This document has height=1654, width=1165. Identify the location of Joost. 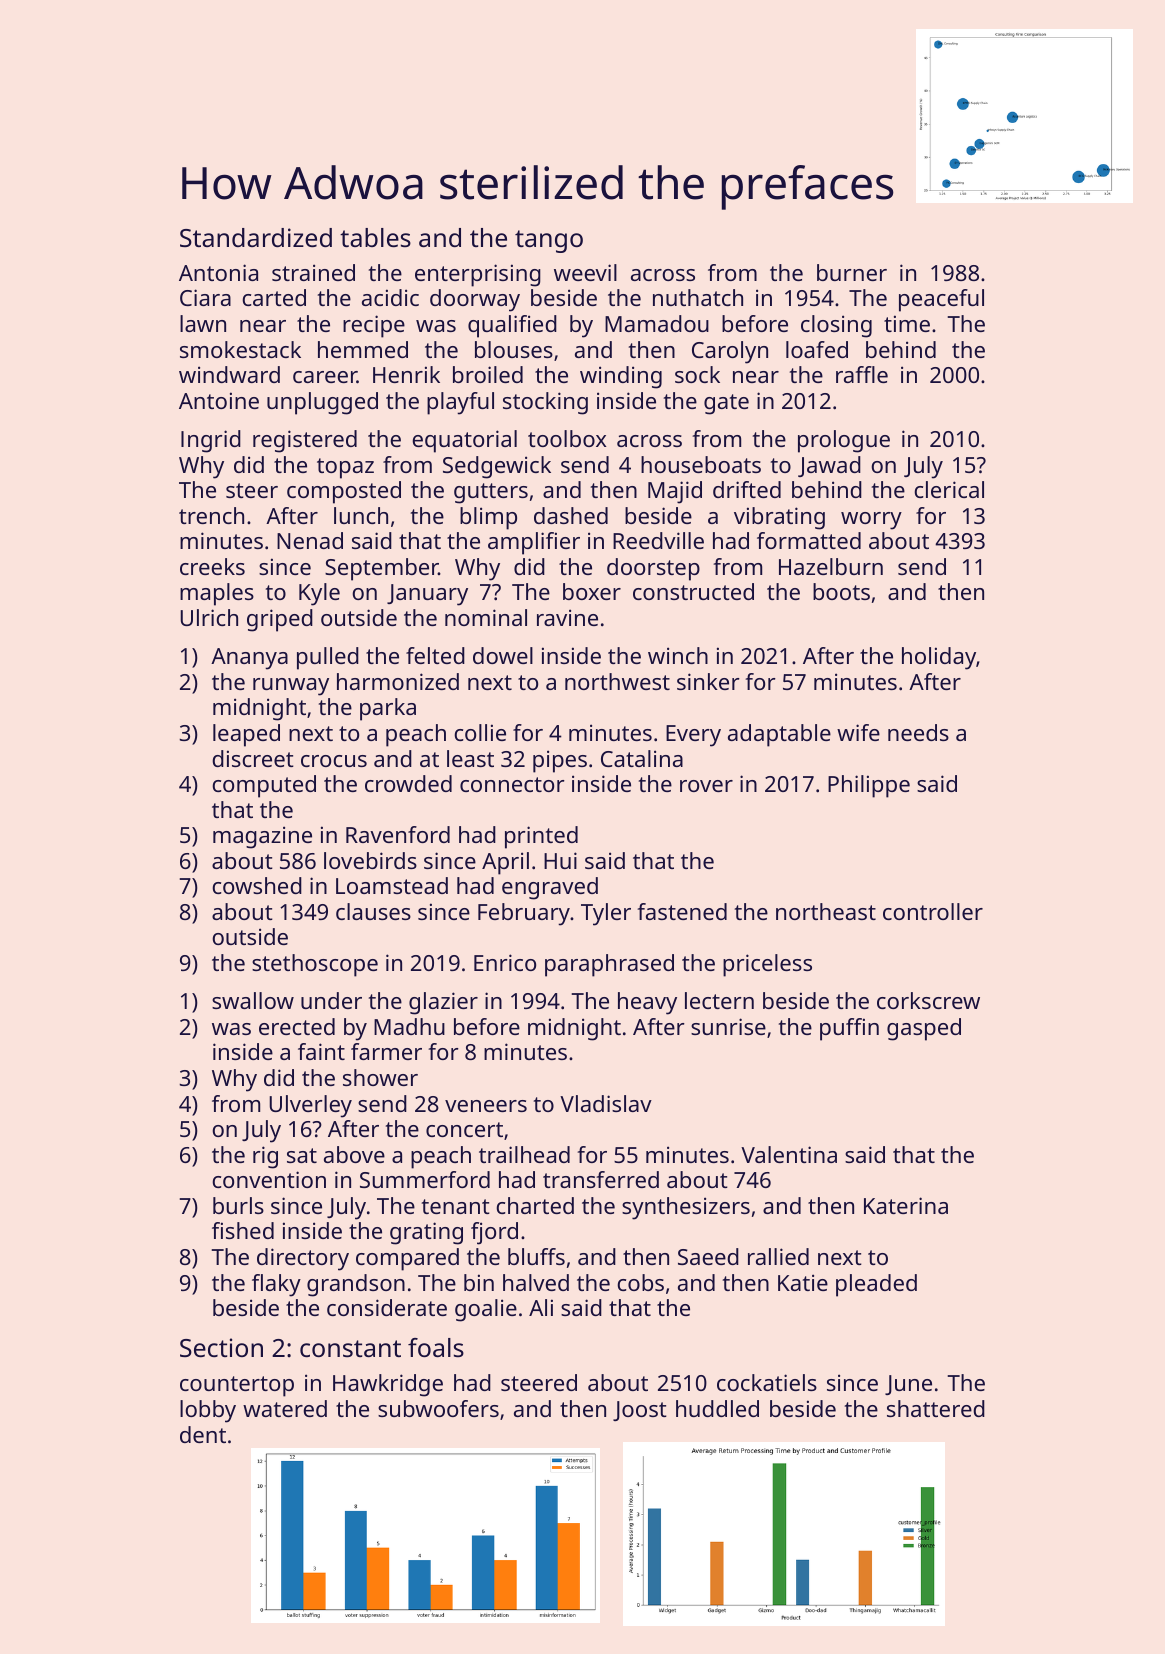
(640, 1411).
